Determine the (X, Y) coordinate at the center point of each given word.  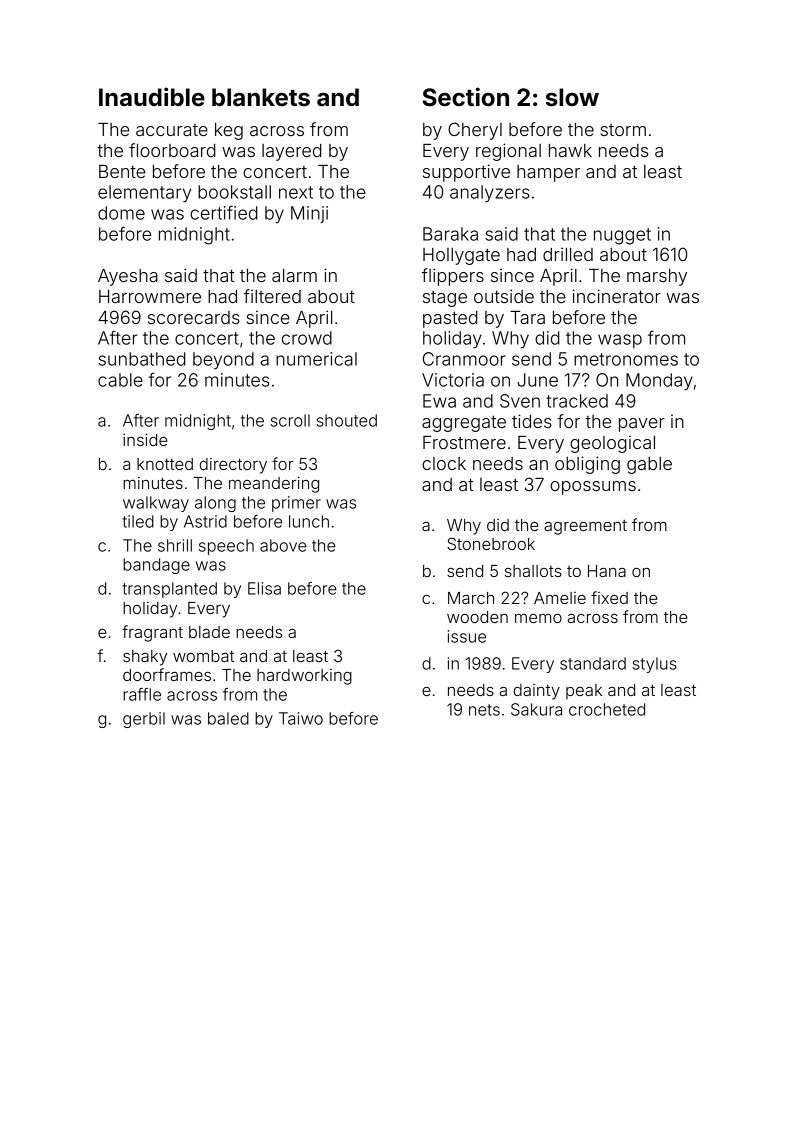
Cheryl (475, 131)
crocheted (607, 709)
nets (484, 710)
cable (120, 380)
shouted (347, 420)
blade (209, 632)
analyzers (490, 194)
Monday (659, 382)
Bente (122, 171)
